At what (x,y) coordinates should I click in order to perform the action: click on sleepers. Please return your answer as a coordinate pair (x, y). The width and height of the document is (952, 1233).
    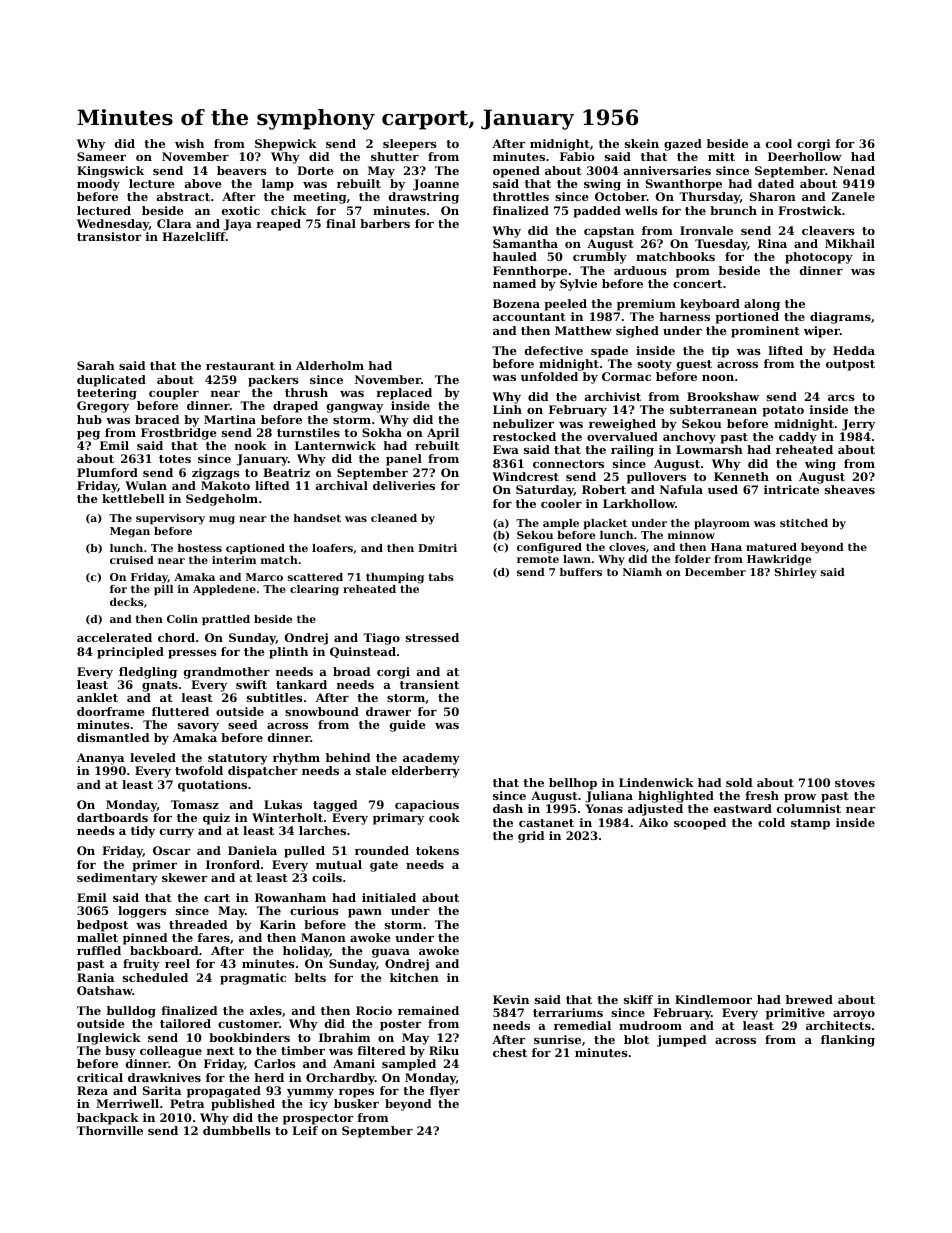
    Looking at the image, I should click on (410, 145).
